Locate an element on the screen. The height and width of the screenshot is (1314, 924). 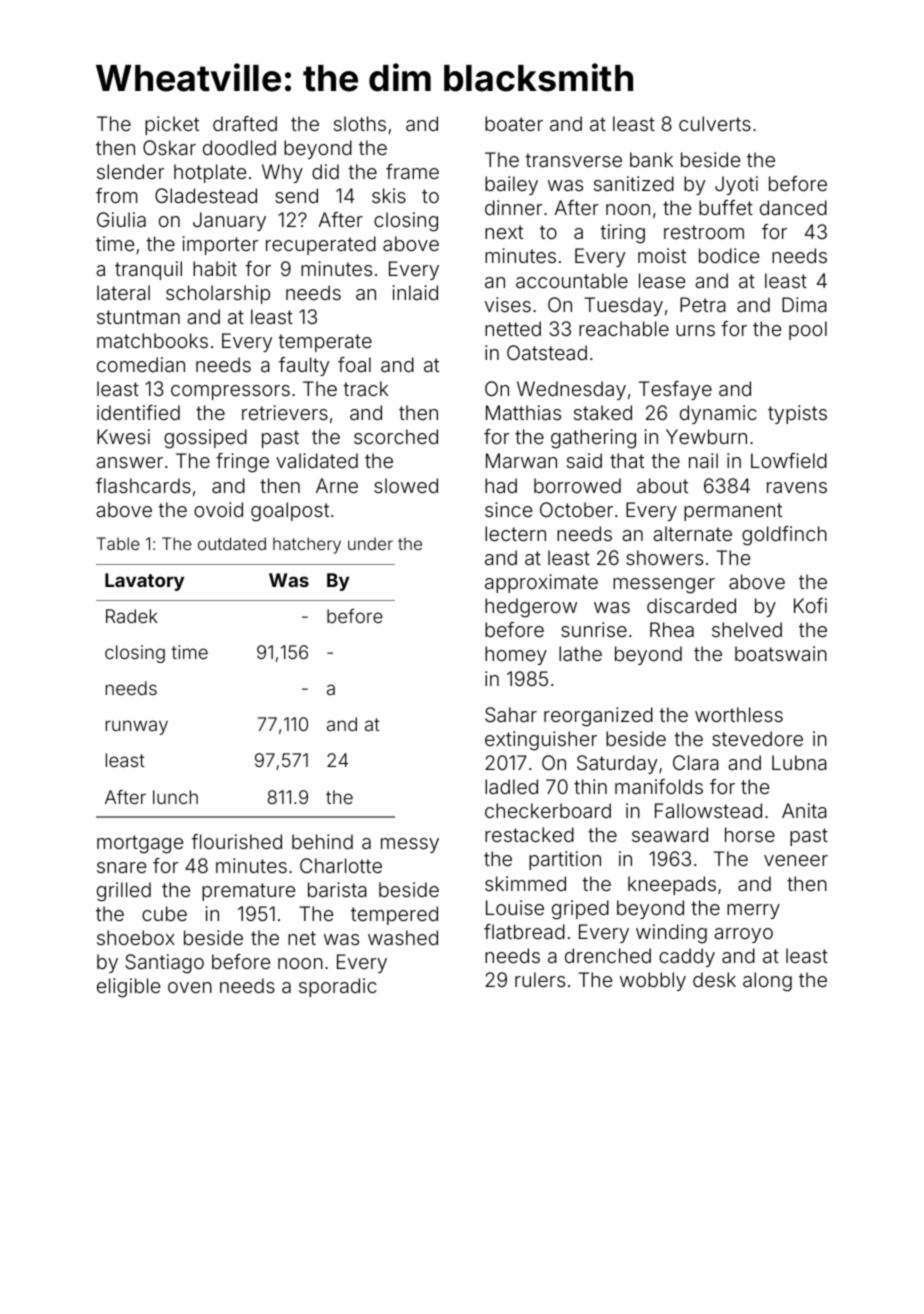
boater is located at coordinates (514, 123).
